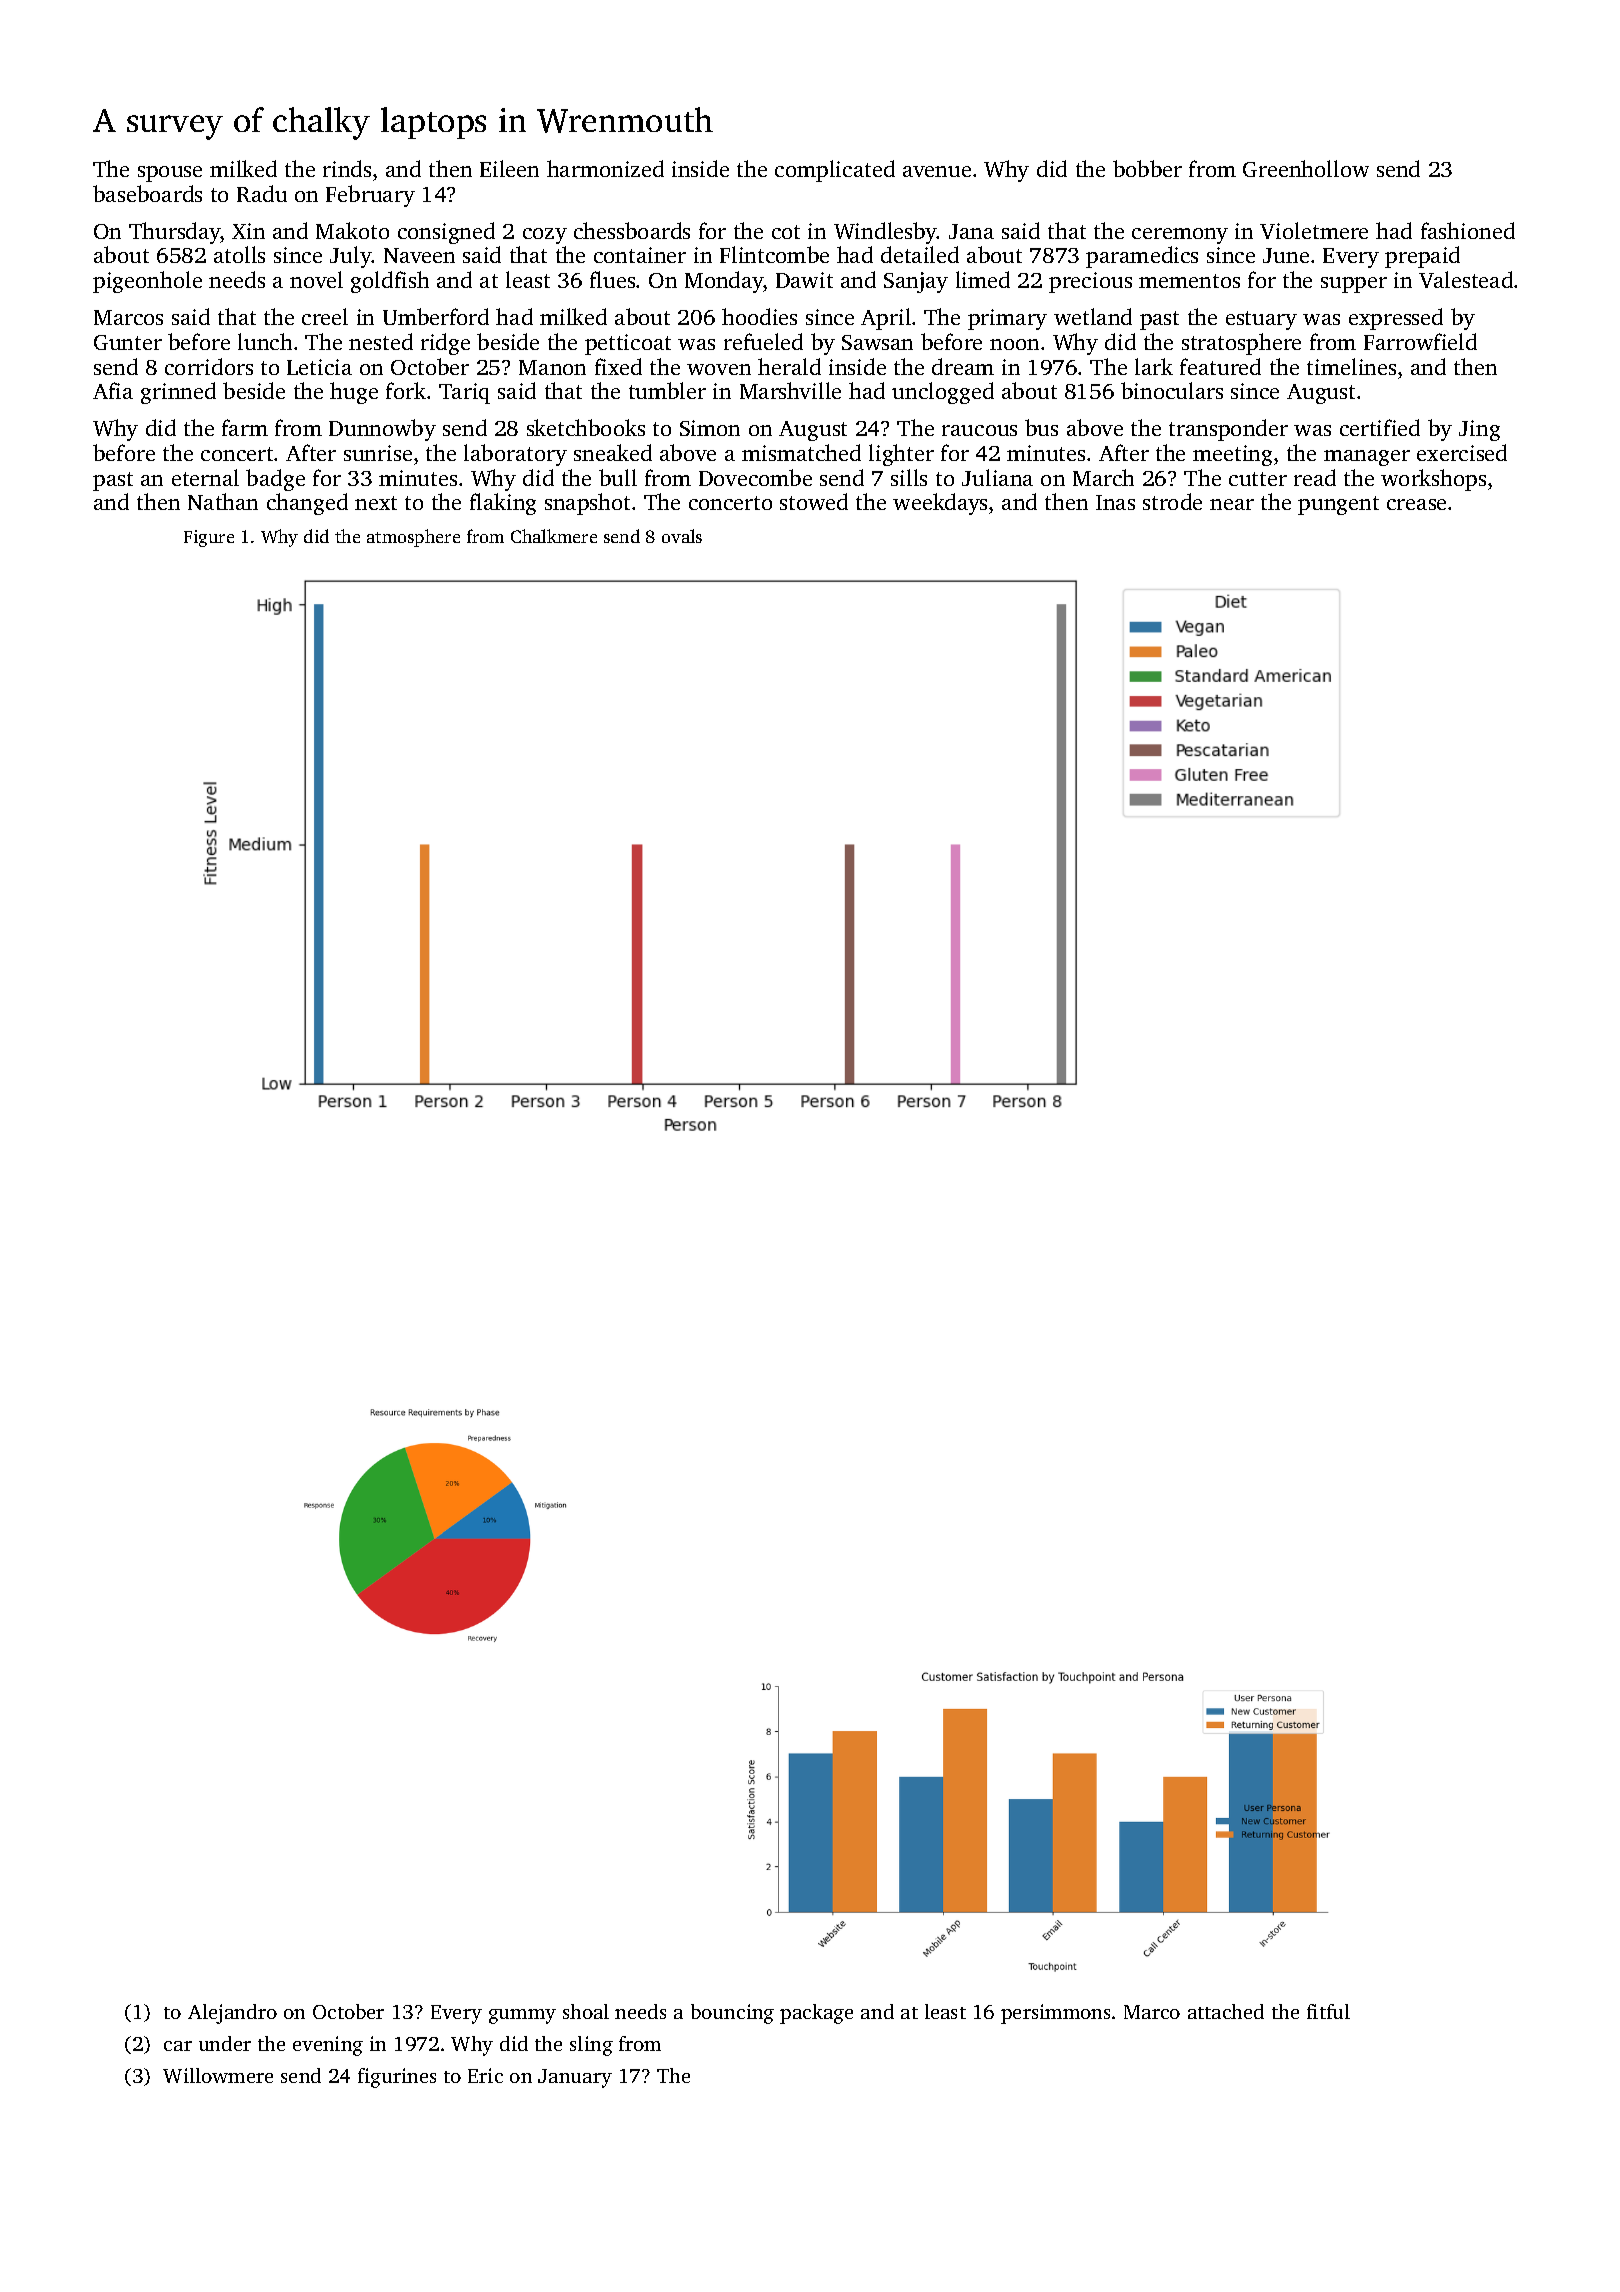  Describe the element at coordinates (347, 168) in the screenshot. I see `rinds` at that location.
